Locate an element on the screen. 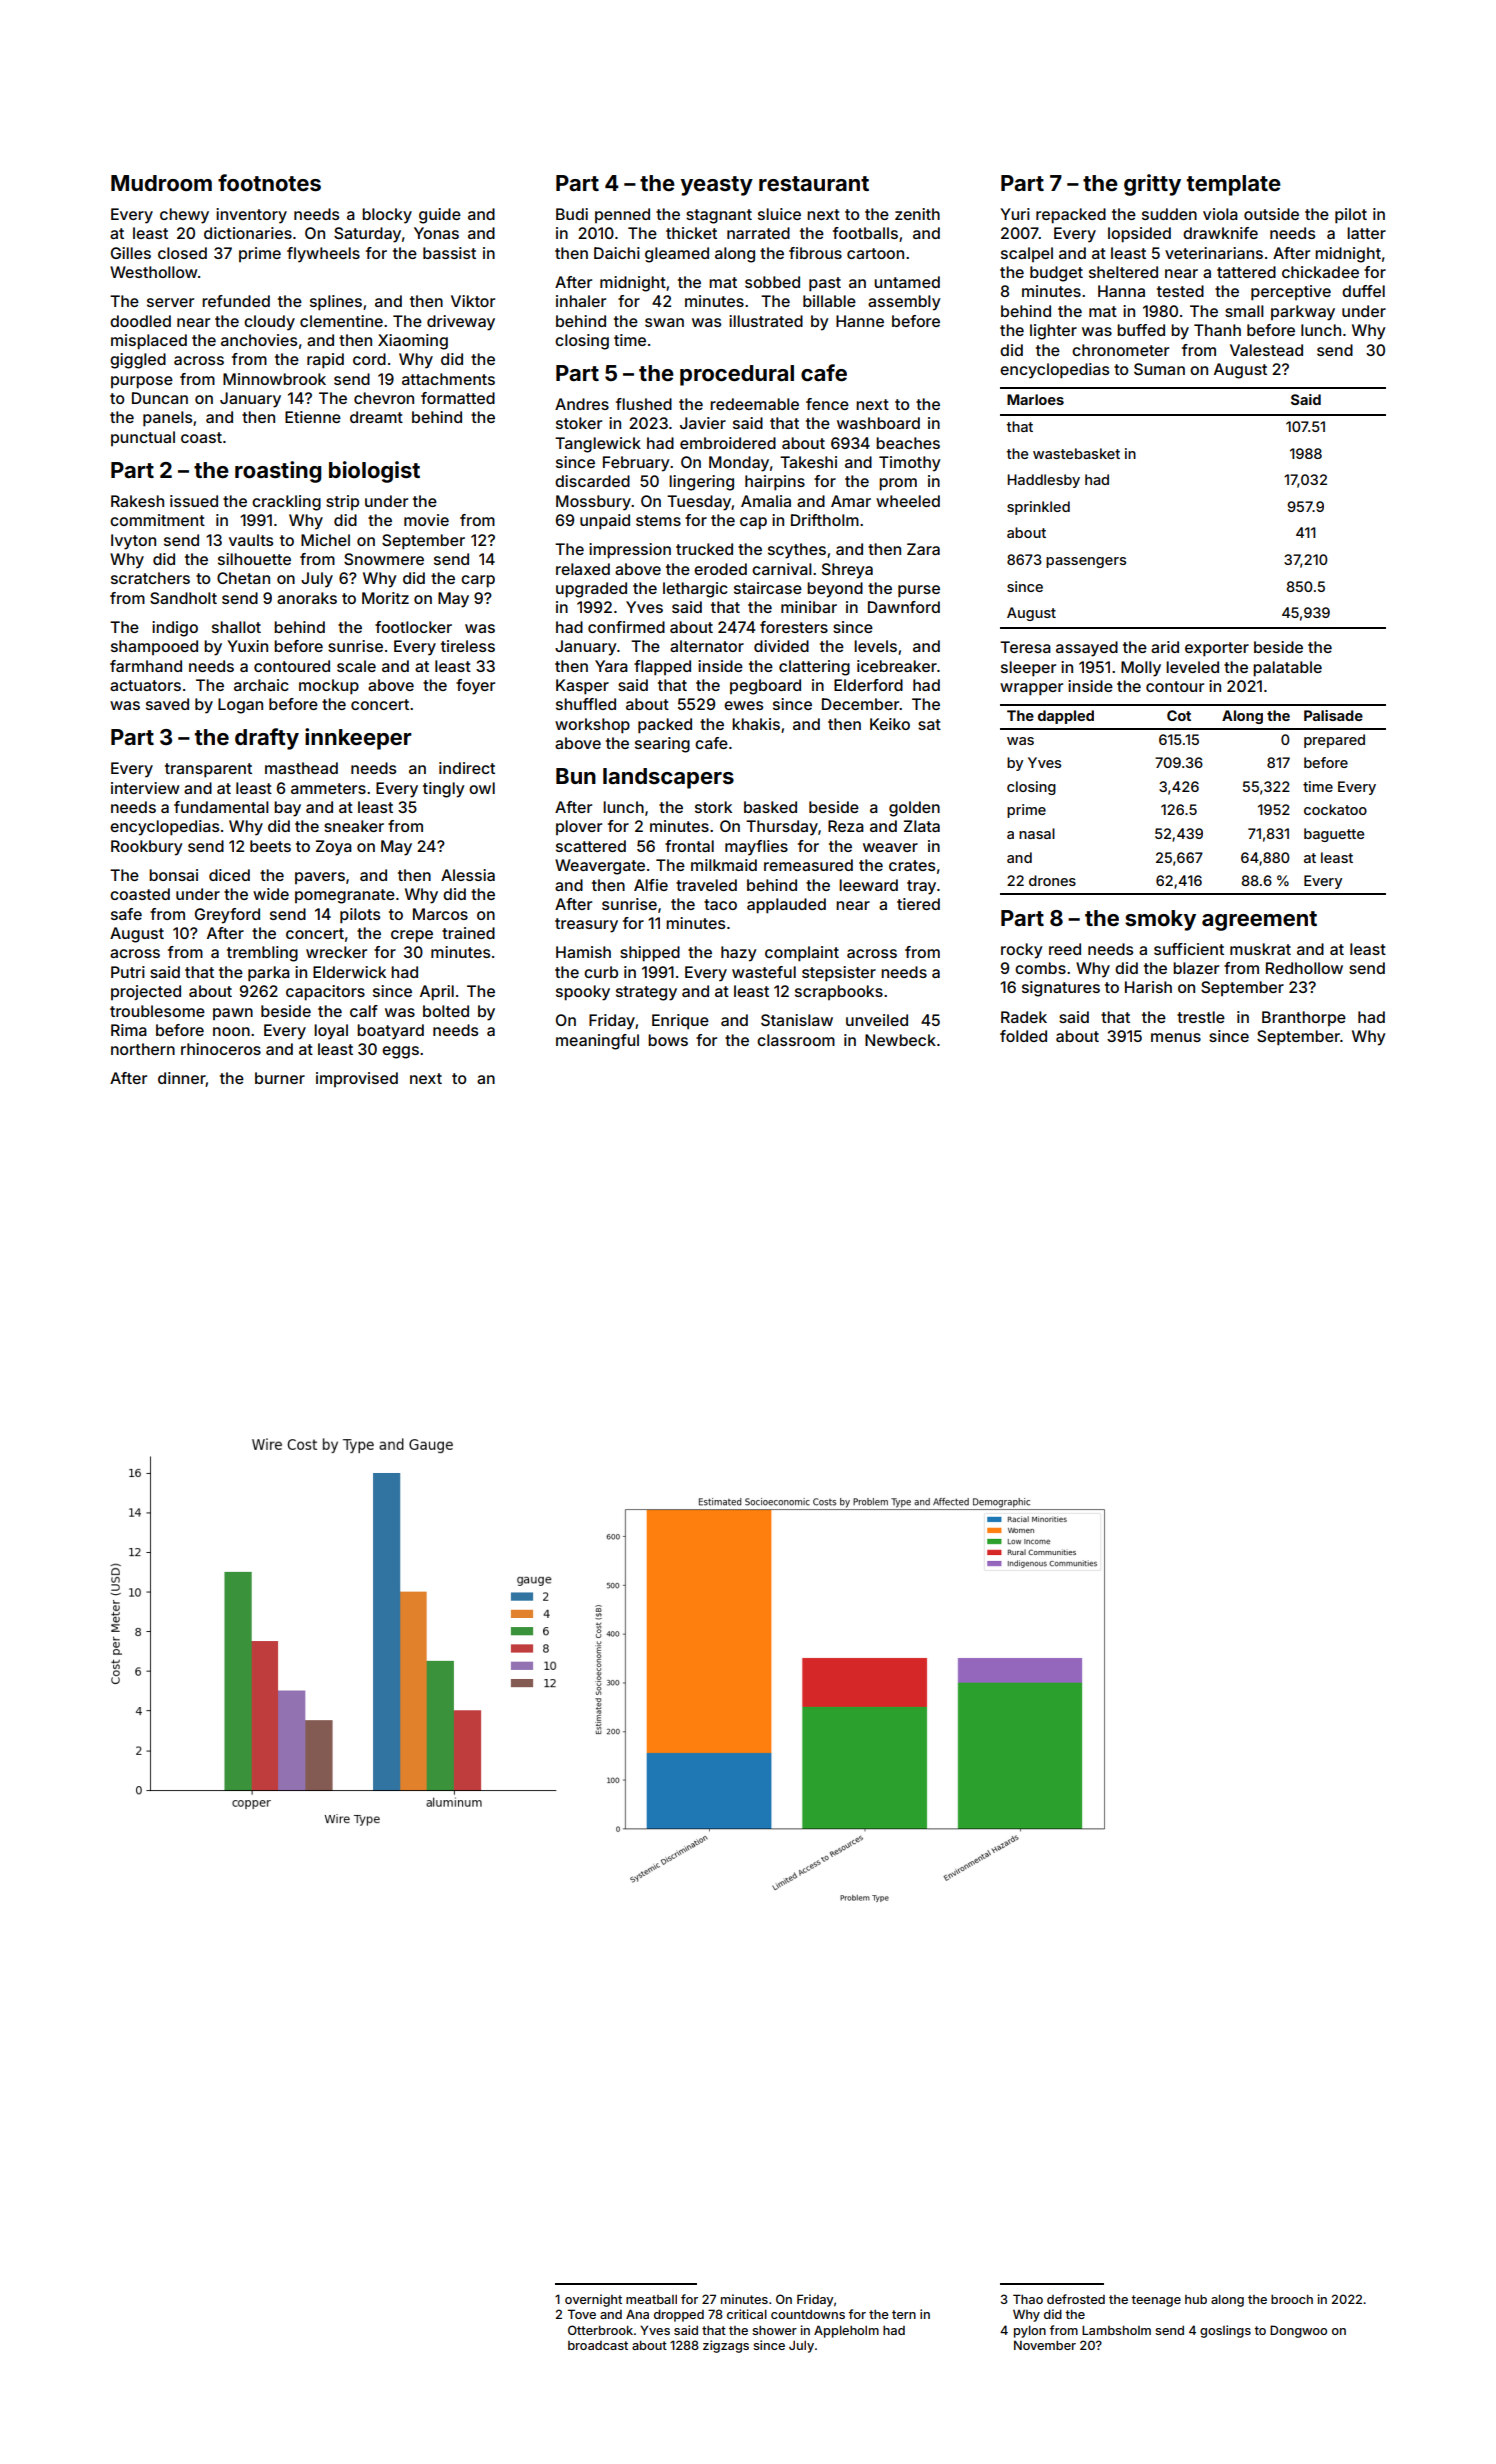  hub is located at coordinates (1196, 2299).
